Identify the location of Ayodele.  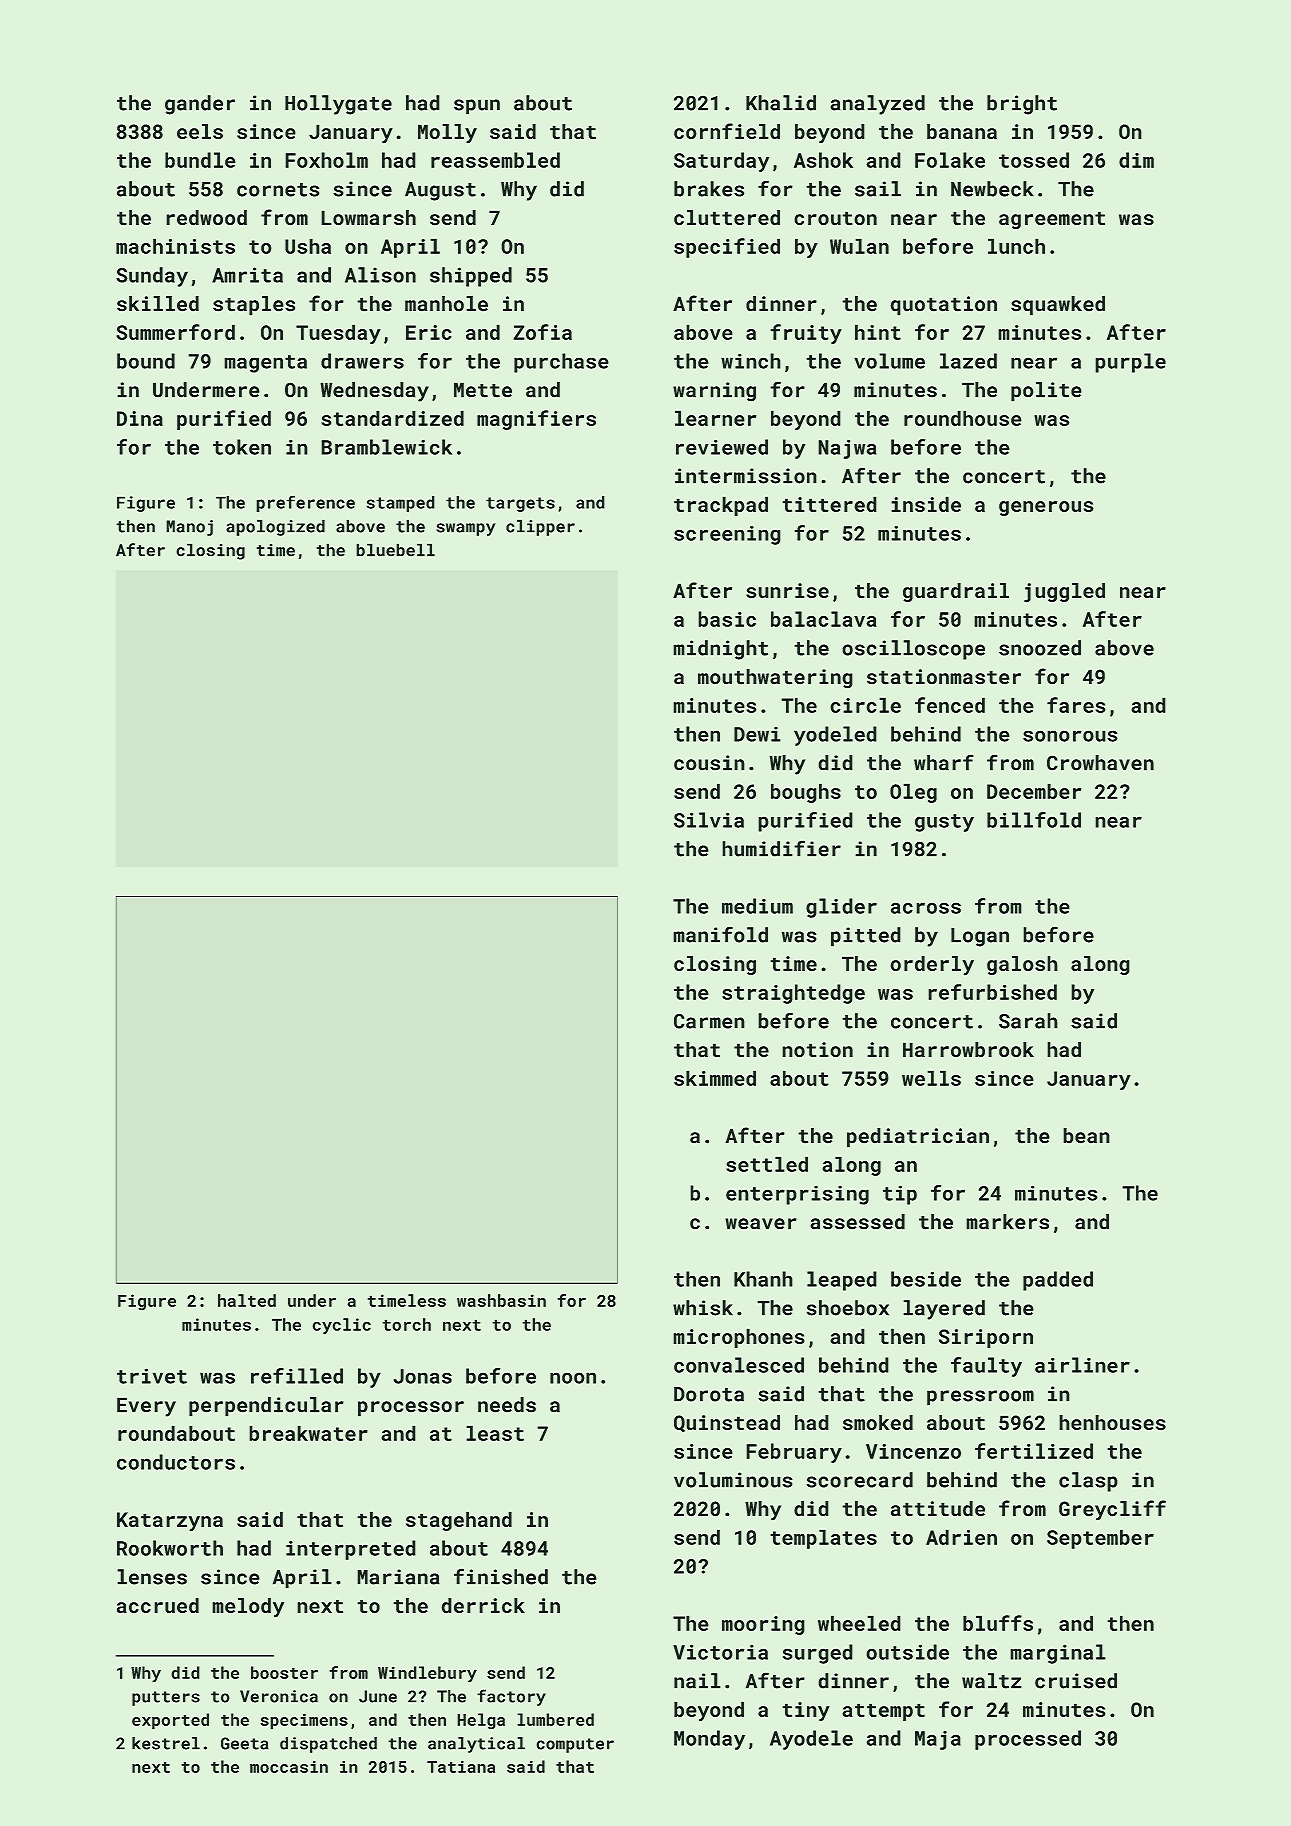
(811, 1740).
